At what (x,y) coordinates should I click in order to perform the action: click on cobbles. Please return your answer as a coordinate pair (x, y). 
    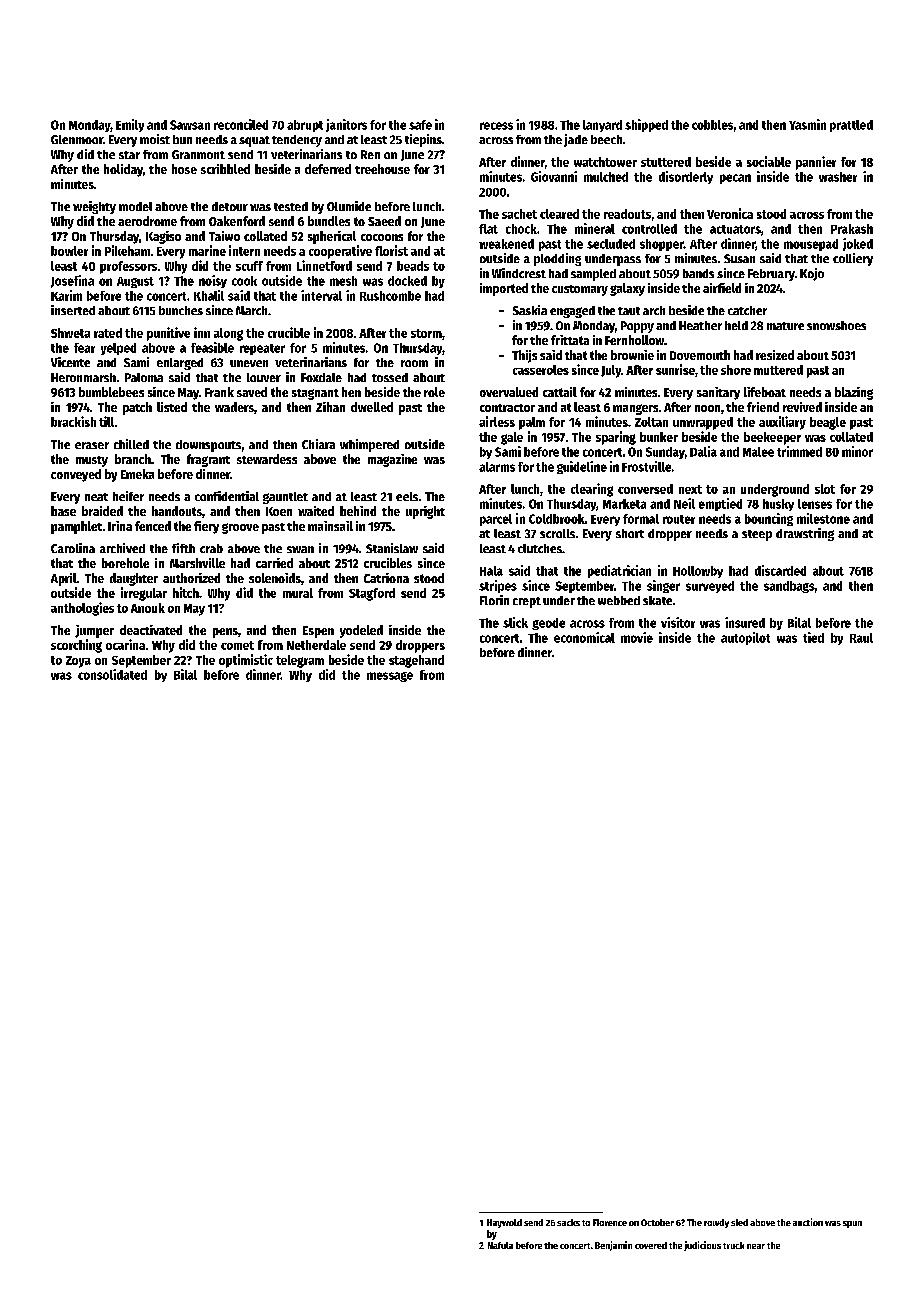
    Looking at the image, I should click on (712, 125).
